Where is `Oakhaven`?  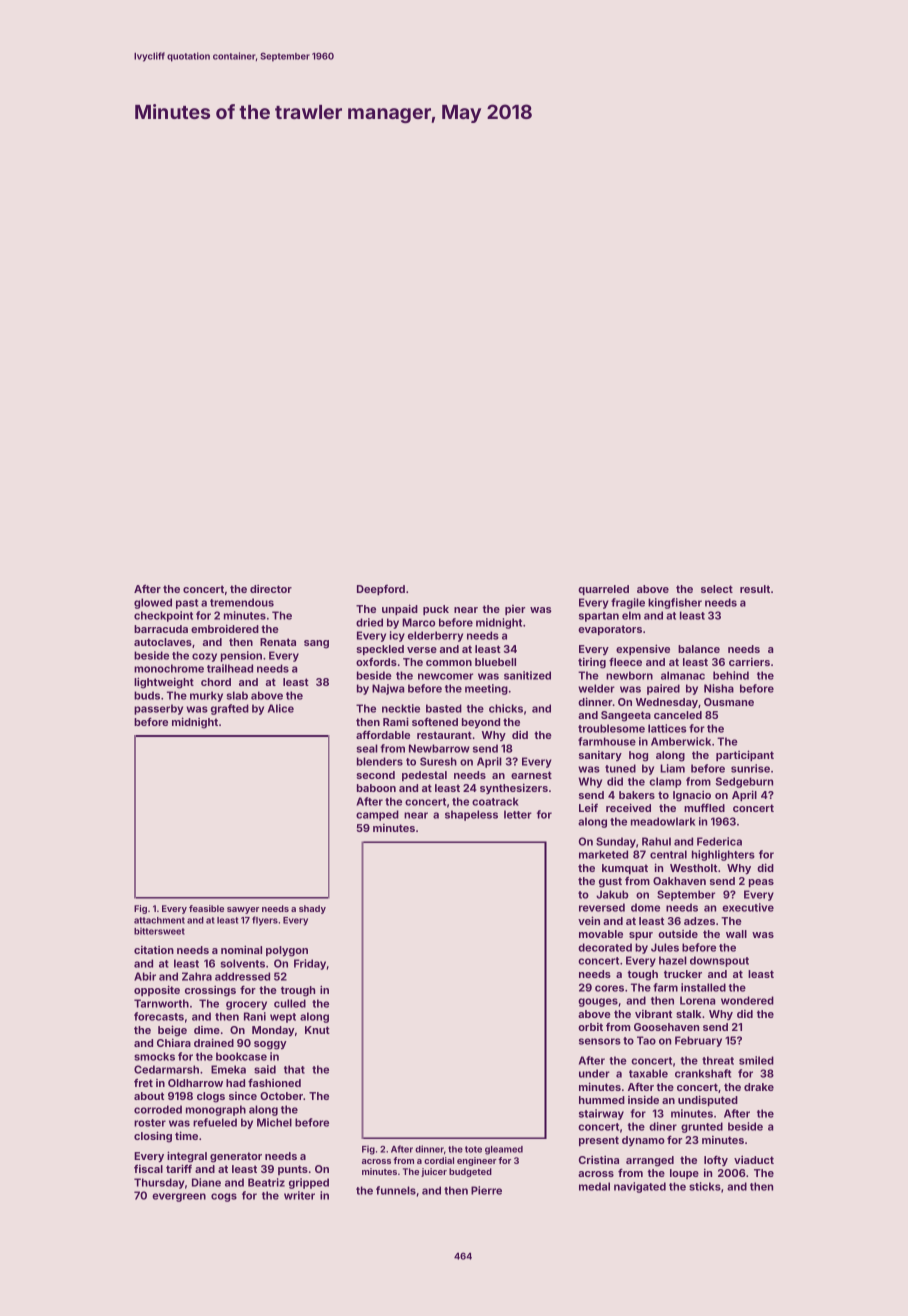 Oakhaven is located at coordinates (679, 881).
